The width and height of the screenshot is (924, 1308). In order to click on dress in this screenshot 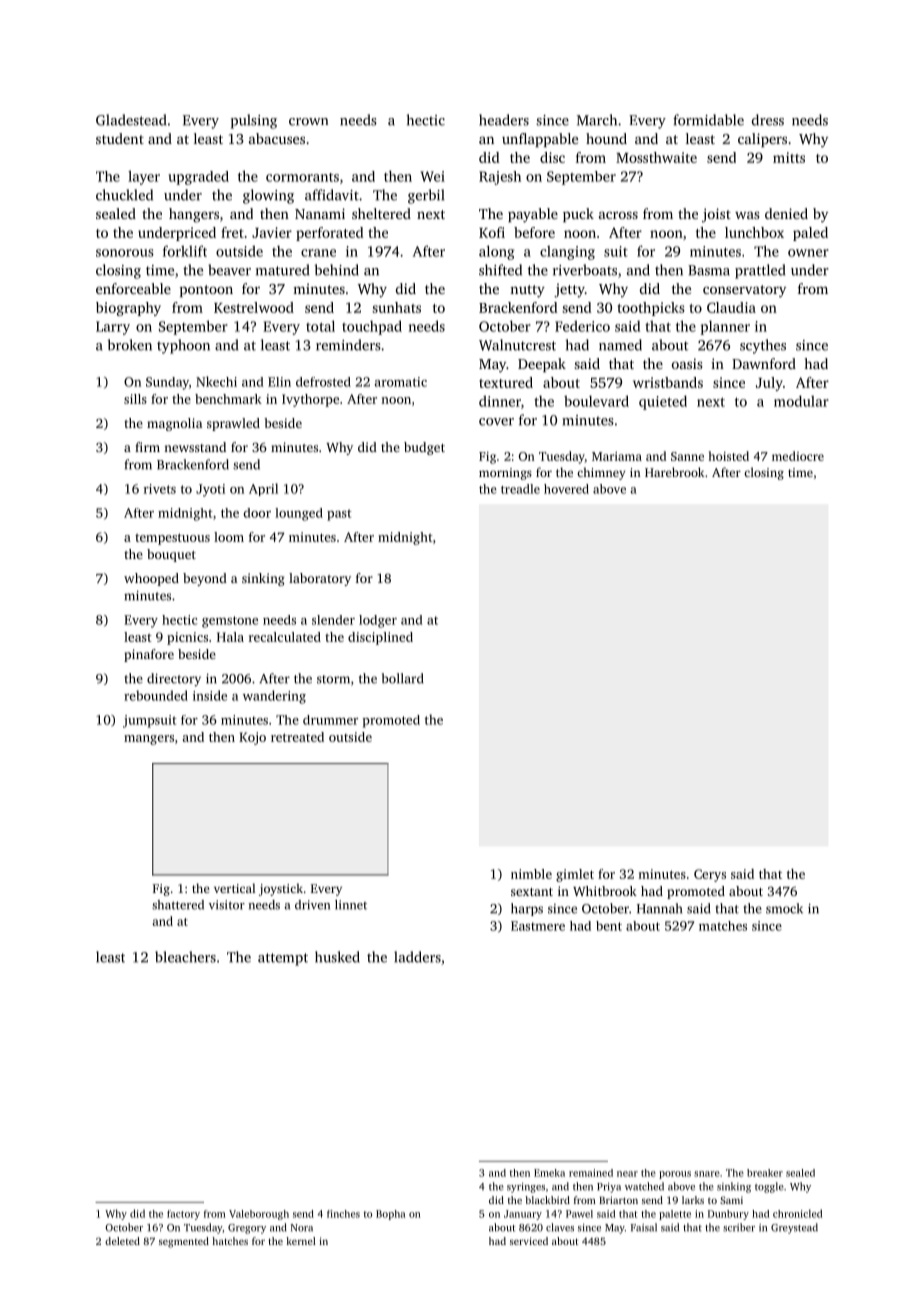, I will do `click(768, 120)`.
